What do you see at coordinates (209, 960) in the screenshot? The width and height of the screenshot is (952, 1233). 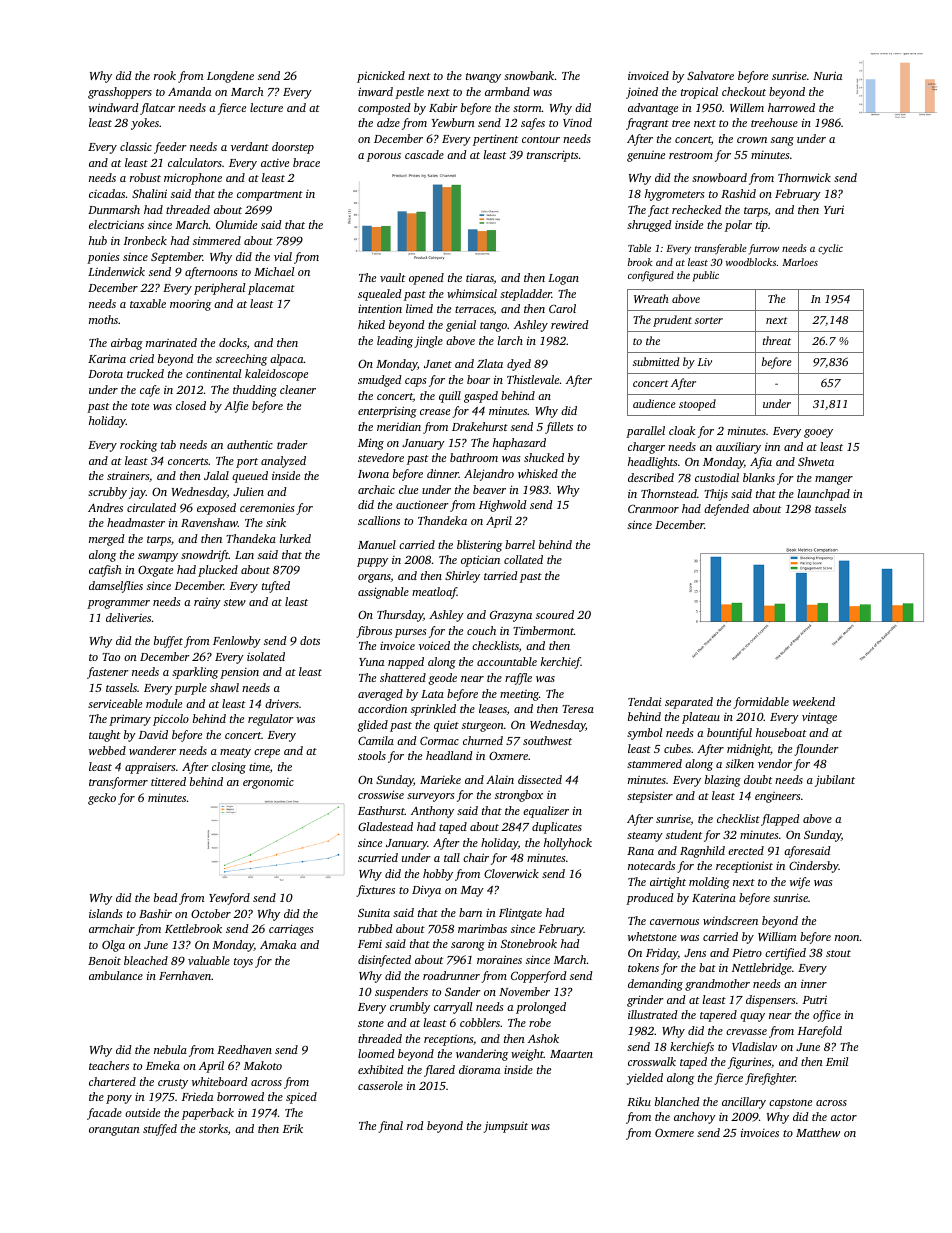 I see `valuable` at bounding box center [209, 960].
